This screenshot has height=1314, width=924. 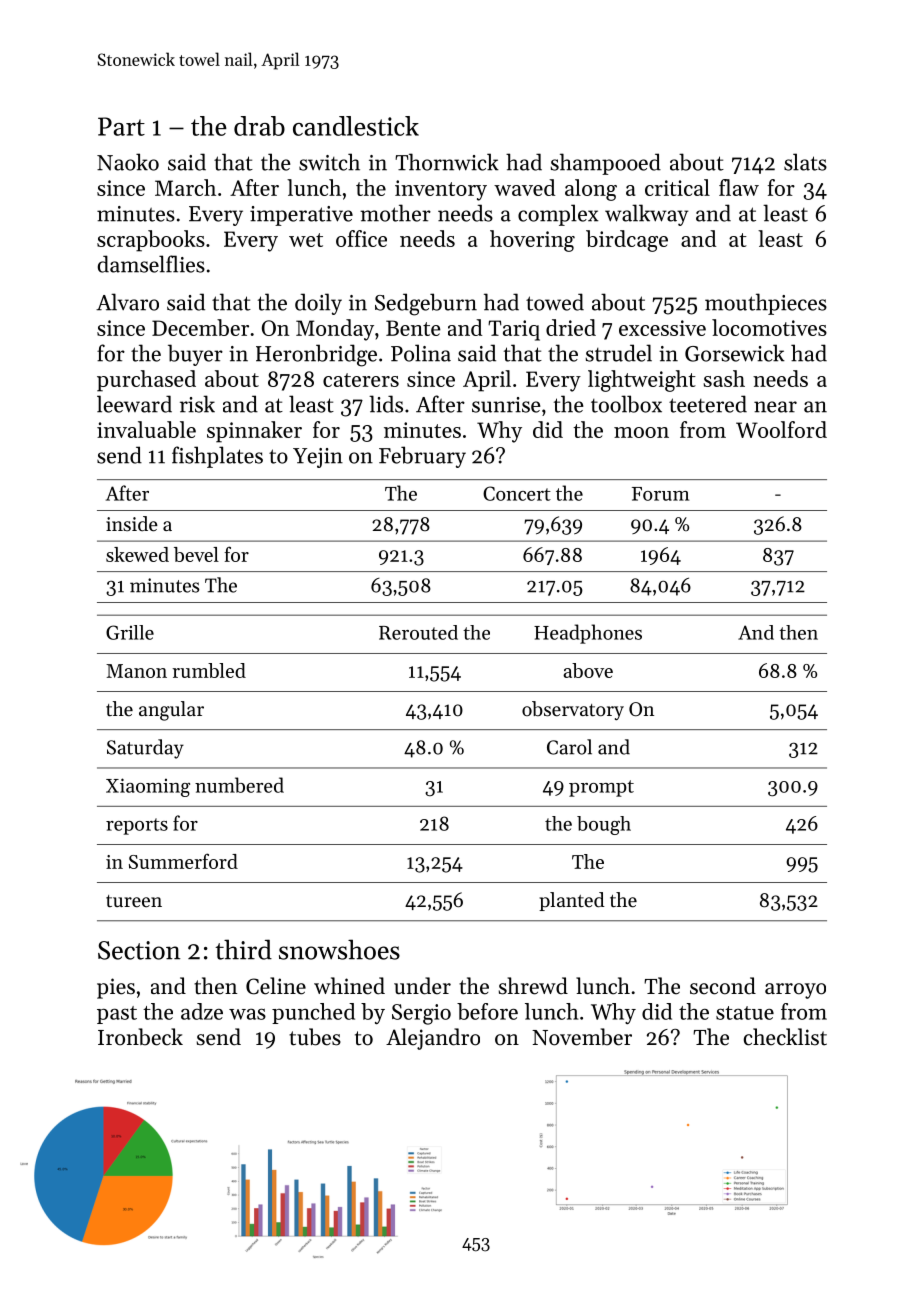 What do you see at coordinates (209, 670) in the screenshot?
I see `rumbled` at bounding box center [209, 670].
